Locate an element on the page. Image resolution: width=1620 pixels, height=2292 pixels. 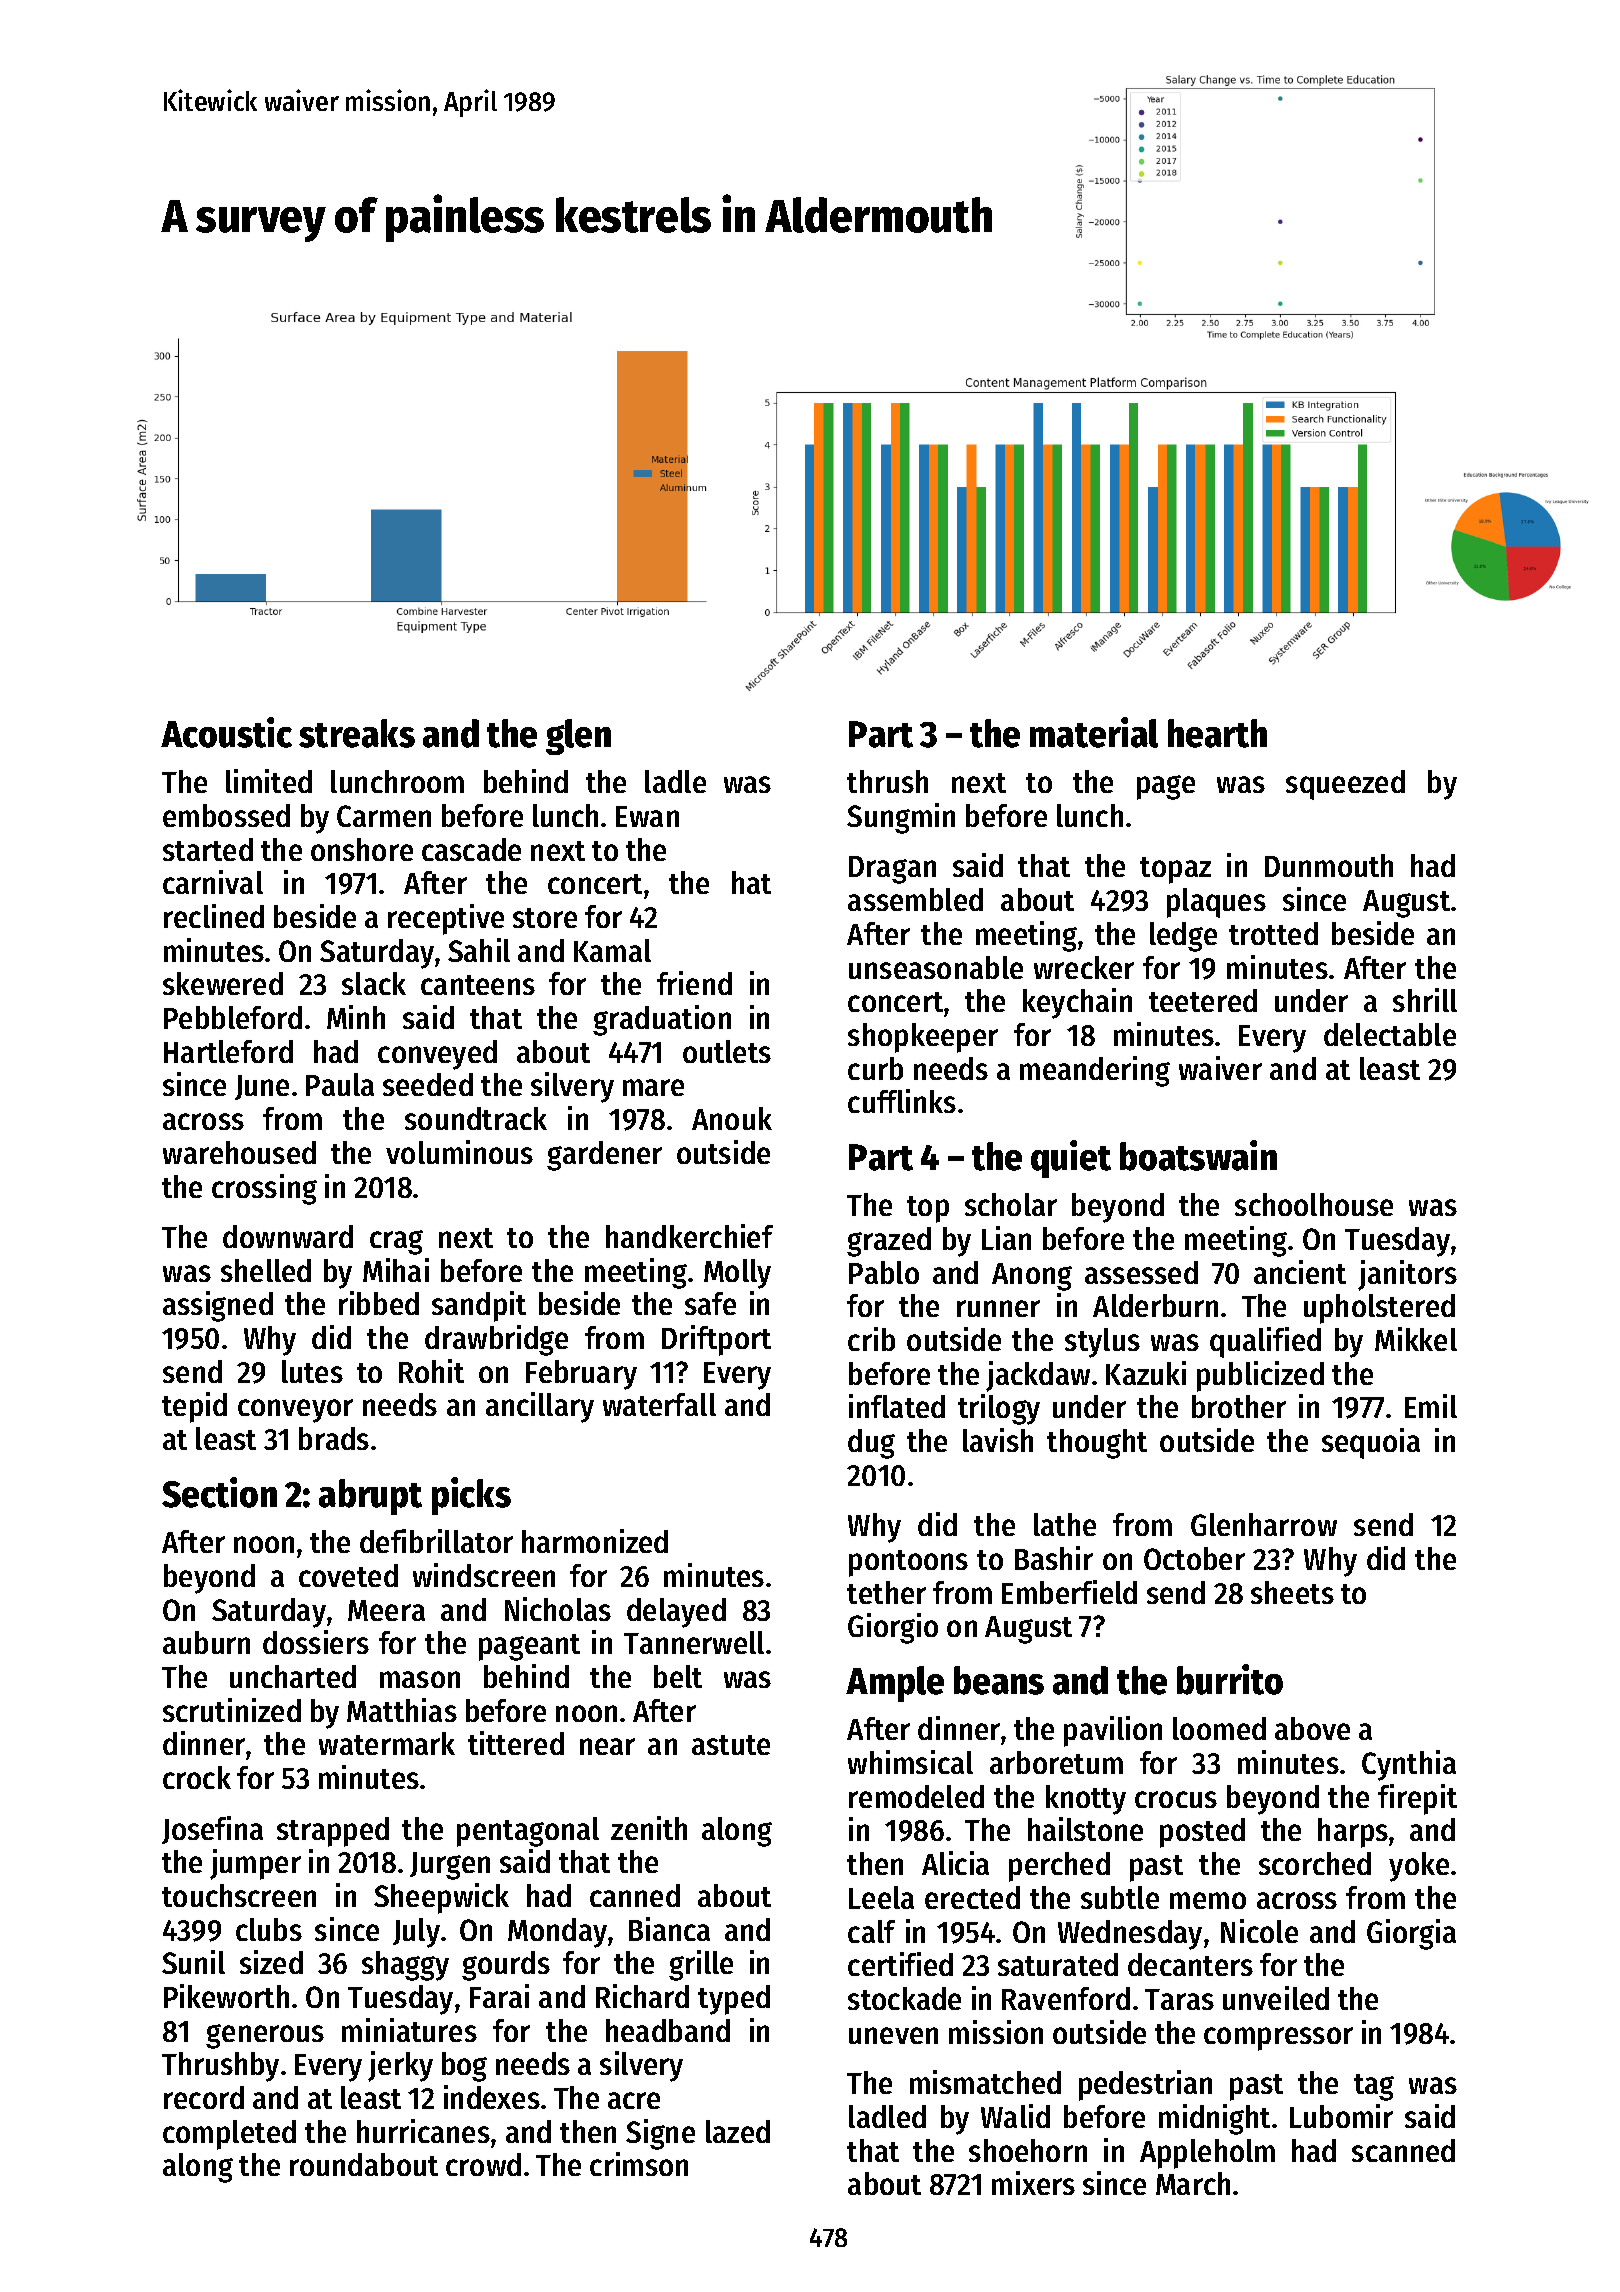
Acoustic is located at coordinates (226, 732).
